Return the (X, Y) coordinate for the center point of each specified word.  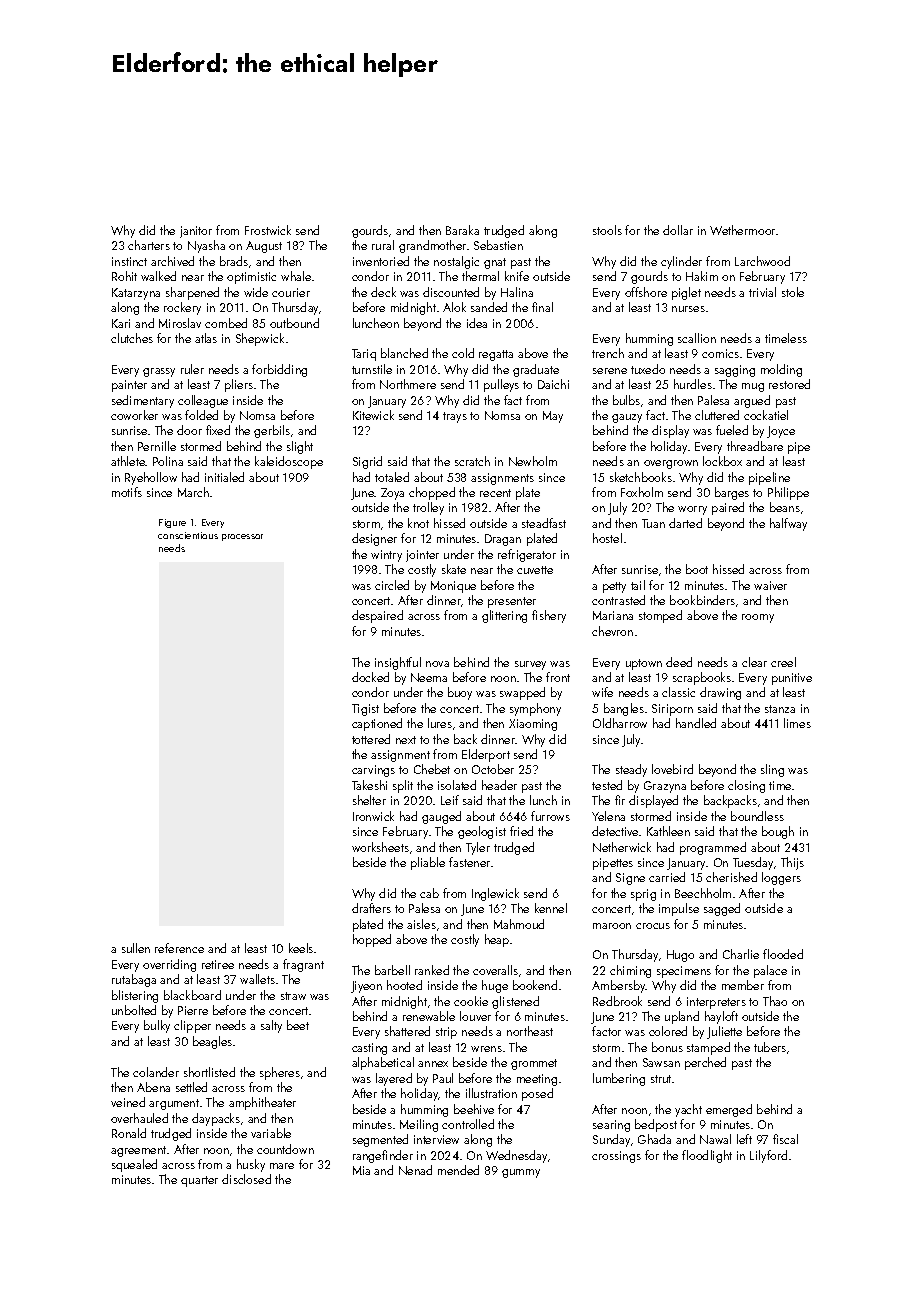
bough (778, 832)
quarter (199, 1181)
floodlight (707, 1156)
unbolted (134, 1010)
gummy (521, 1173)
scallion (697, 338)
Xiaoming (533, 725)
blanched (404, 353)
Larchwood (762, 261)
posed (537, 1094)
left (744, 1139)
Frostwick (268, 230)
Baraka (462, 230)
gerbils (272, 431)
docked (370, 677)
